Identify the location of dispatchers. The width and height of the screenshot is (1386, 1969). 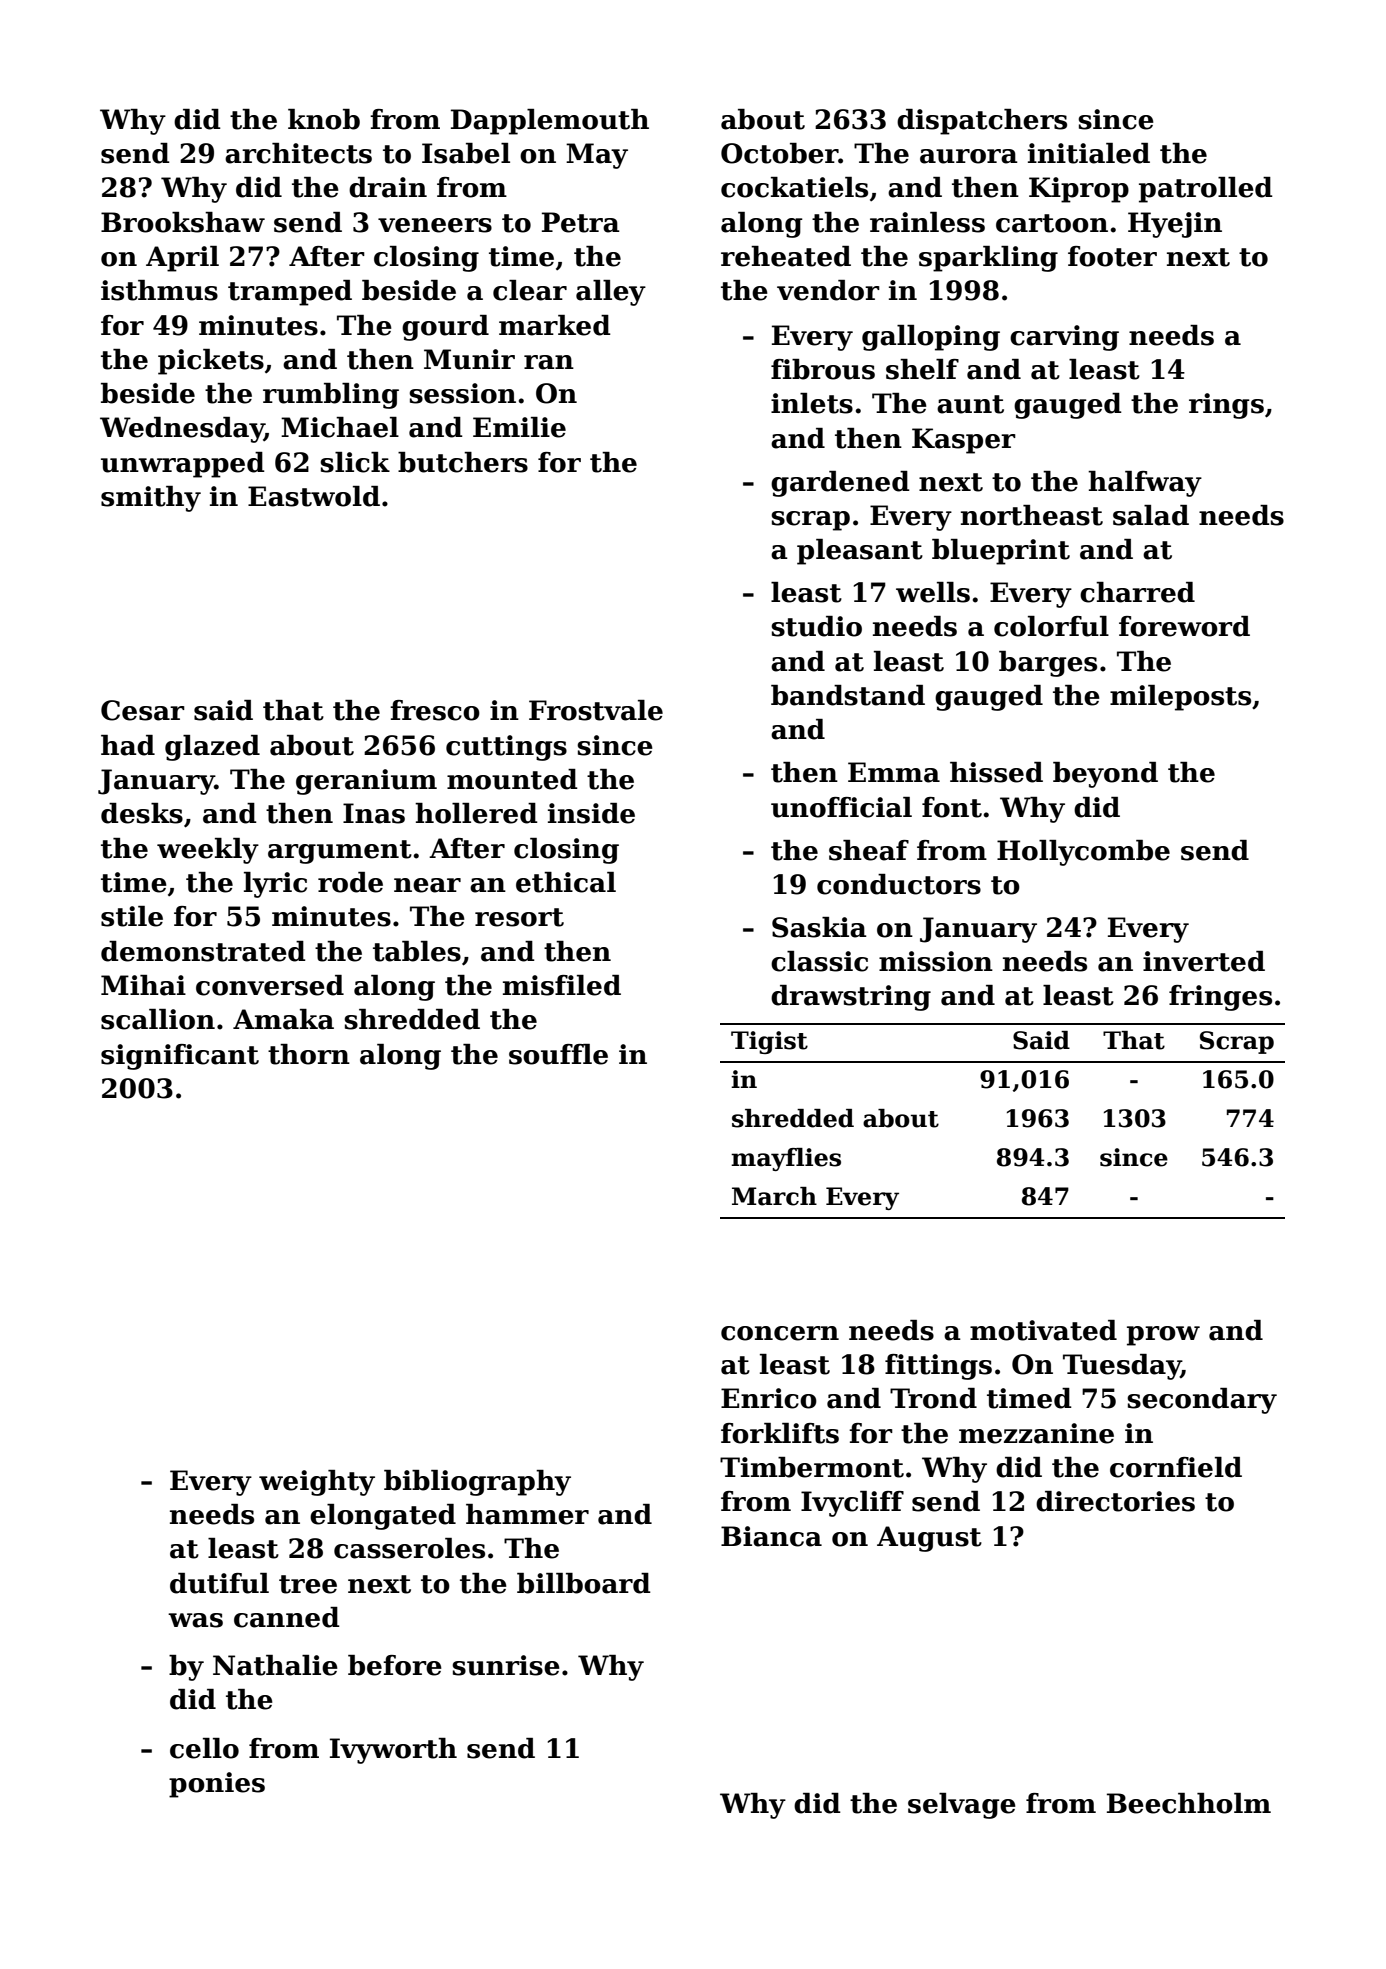
(982, 122).
